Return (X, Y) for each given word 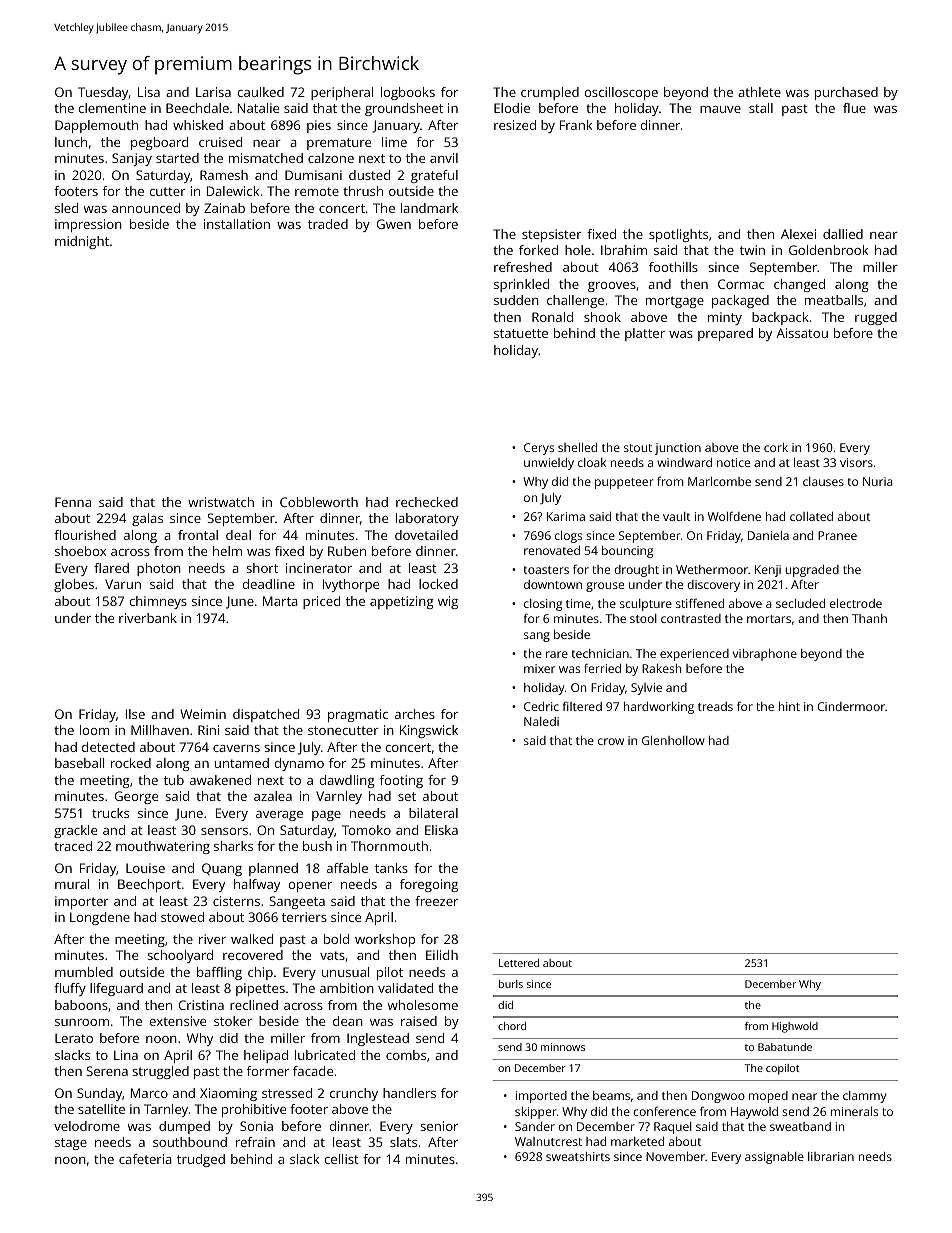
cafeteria (145, 1159)
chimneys (158, 602)
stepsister (552, 235)
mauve (720, 109)
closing (543, 605)
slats (403, 1142)
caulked (261, 92)
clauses (823, 481)
